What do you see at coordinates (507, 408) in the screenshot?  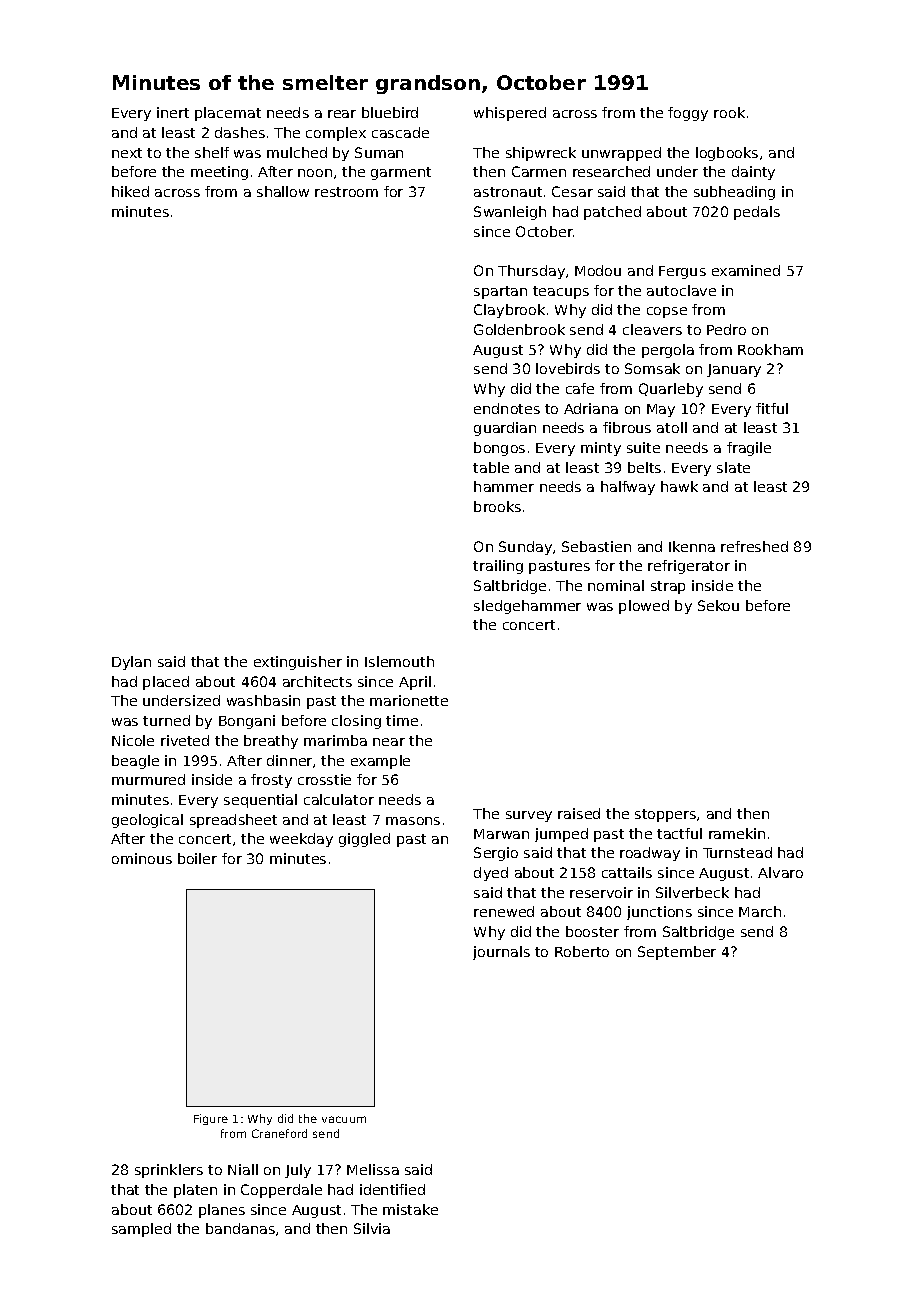 I see `endnotes` at bounding box center [507, 408].
